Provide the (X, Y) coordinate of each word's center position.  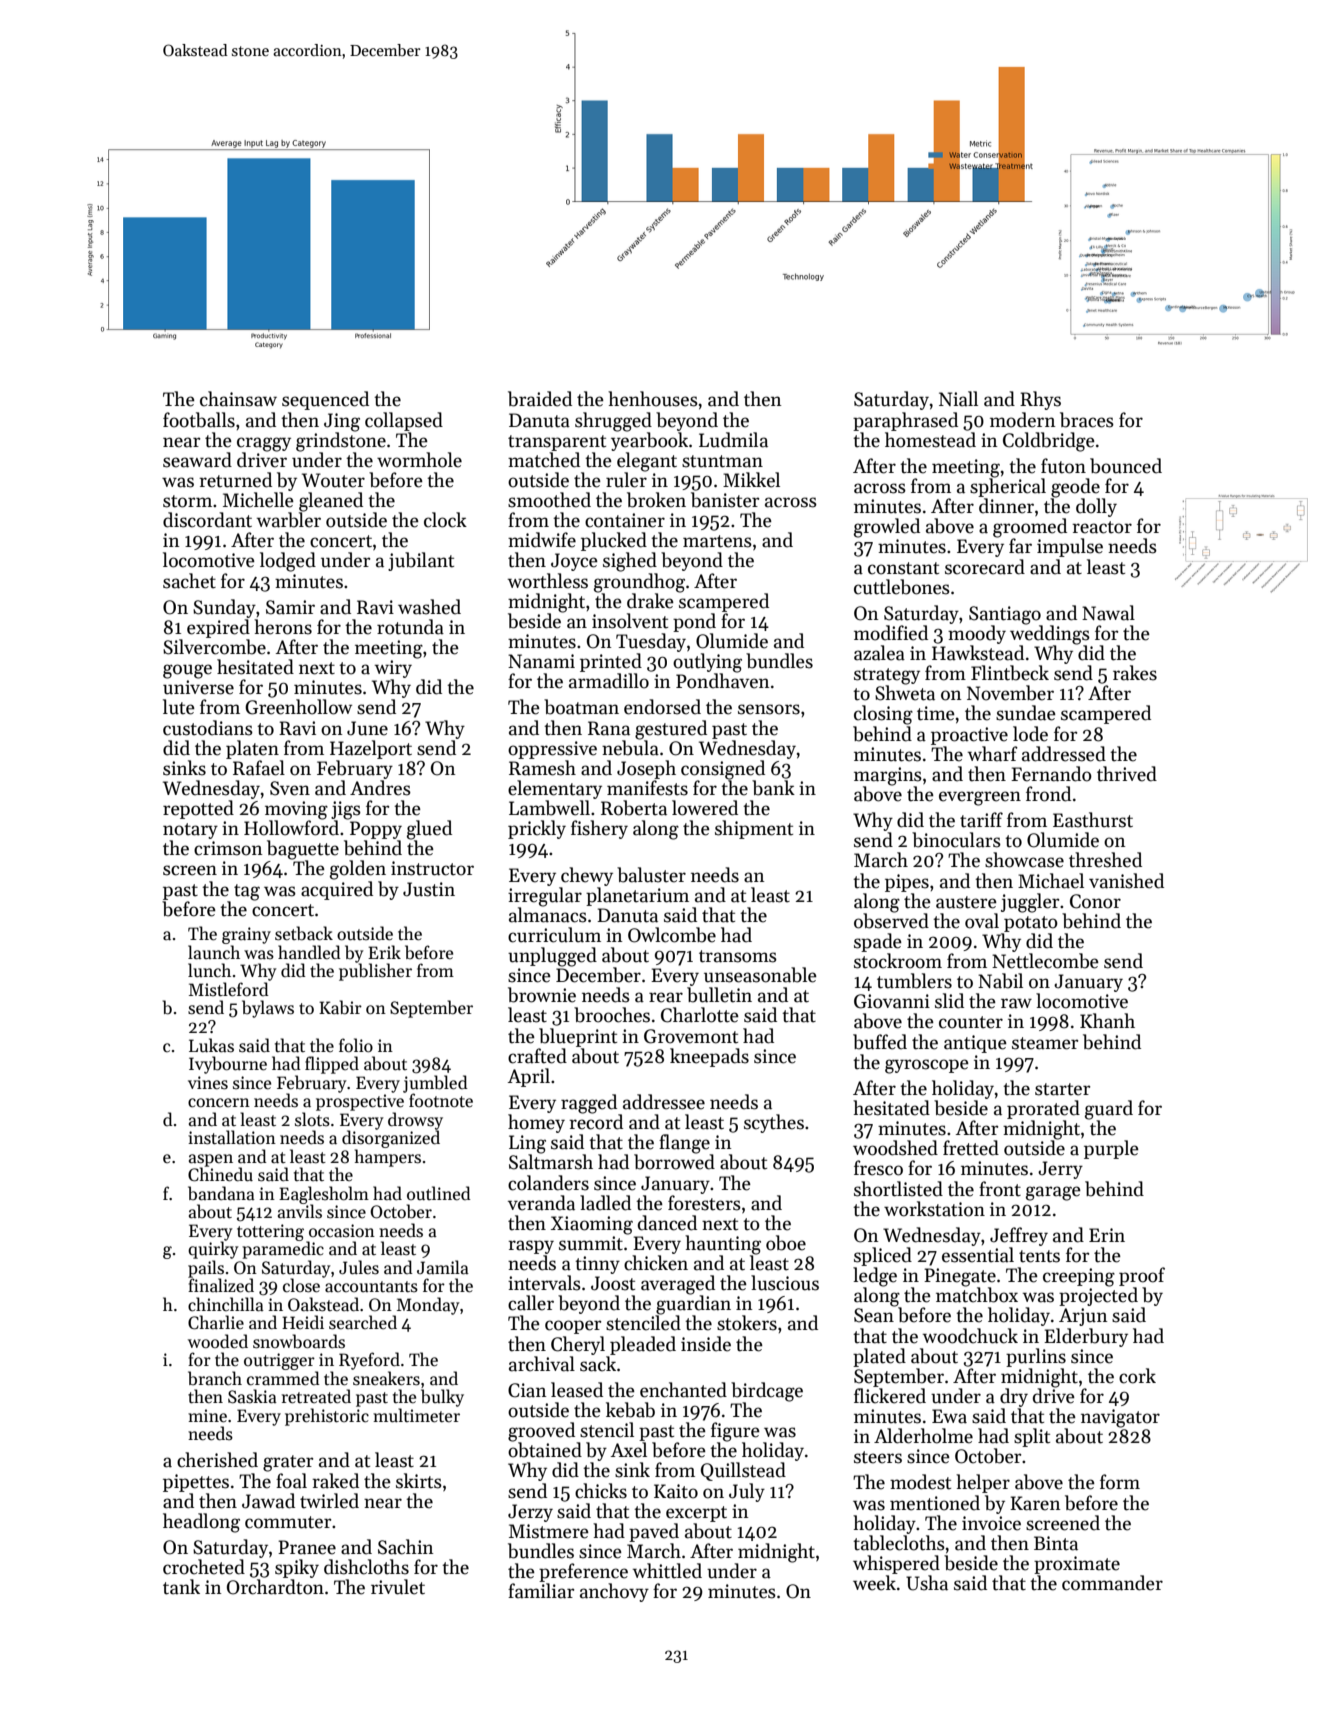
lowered (705, 808)
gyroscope (927, 1066)
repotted (198, 809)
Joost (613, 1283)
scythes (774, 1123)
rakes (1135, 673)
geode (1075, 488)
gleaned (331, 502)
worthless (548, 581)
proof (1142, 1276)
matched (544, 460)
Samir (290, 607)
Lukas (211, 1045)
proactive (969, 736)
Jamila (443, 1267)
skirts (419, 1481)
